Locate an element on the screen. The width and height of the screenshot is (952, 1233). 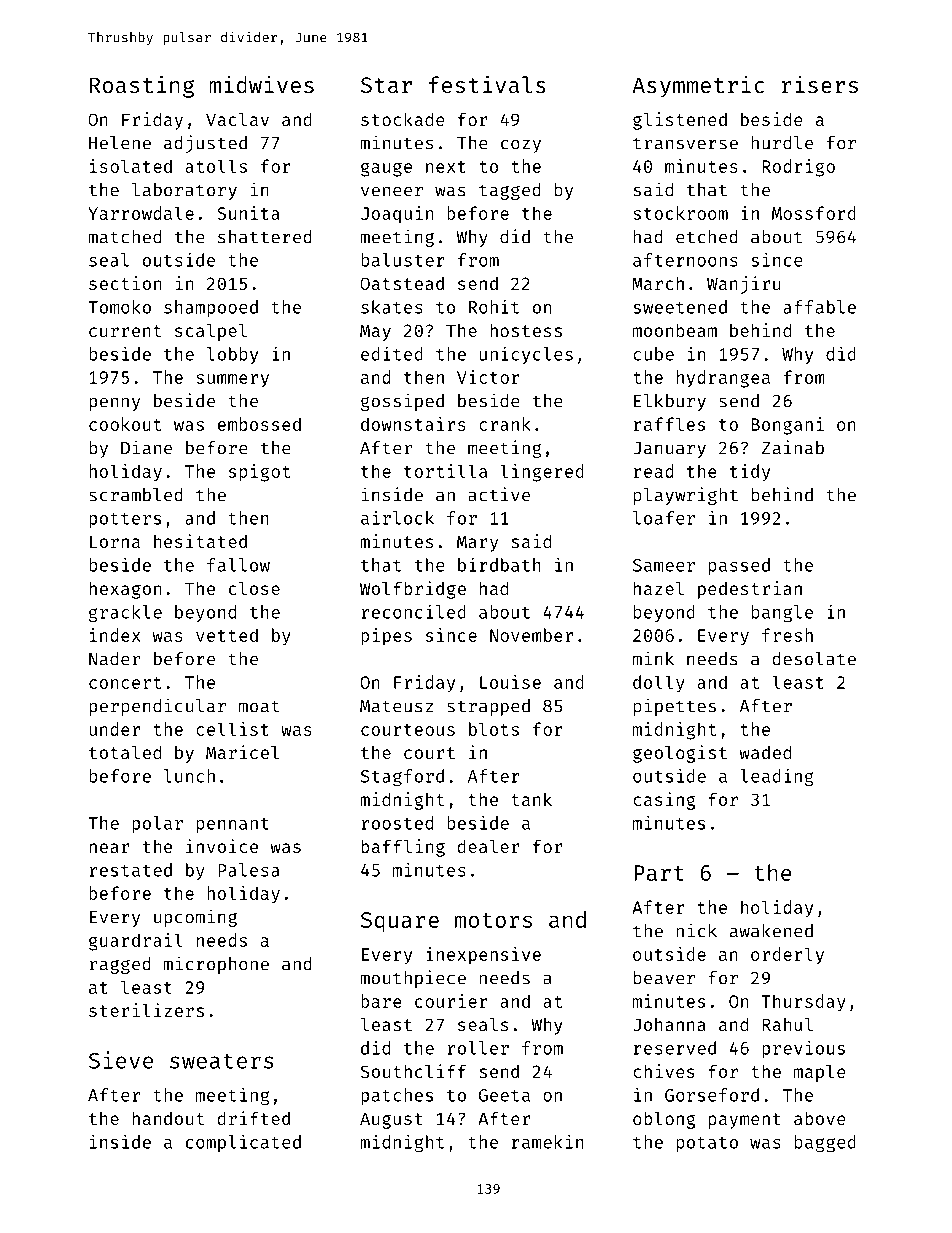
scrambled is located at coordinates (136, 495).
